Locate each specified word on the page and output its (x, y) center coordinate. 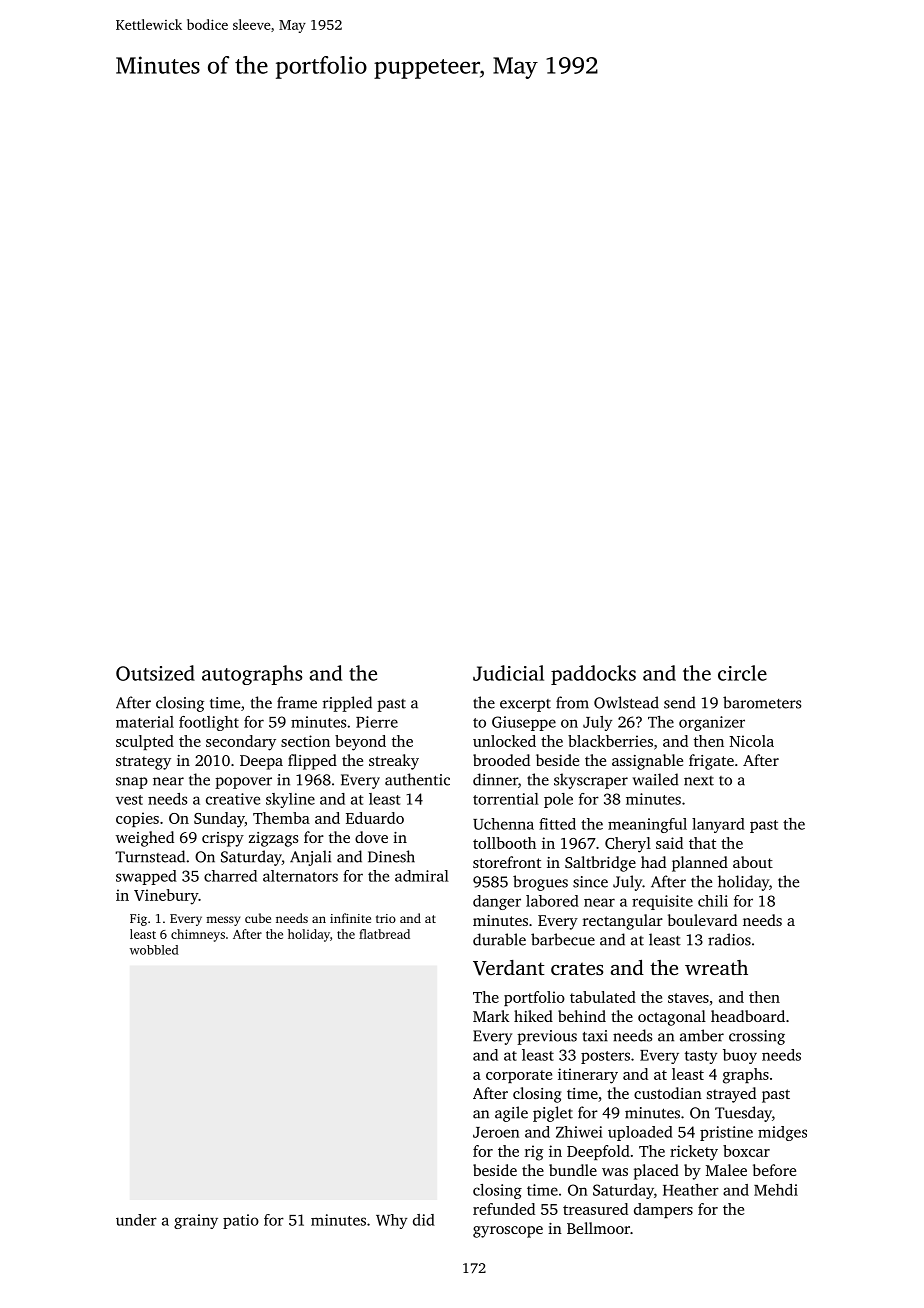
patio (241, 1221)
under (136, 1220)
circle (742, 673)
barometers (762, 702)
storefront (507, 862)
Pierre (377, 722)
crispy (223, 839)
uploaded (640, 1133)
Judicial (508, 673)
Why (391, 1221)
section (305, 741)
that (702, 843)
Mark (491, 1016)
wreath (716, 967)
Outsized (155, 673)
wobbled (154, 950)
